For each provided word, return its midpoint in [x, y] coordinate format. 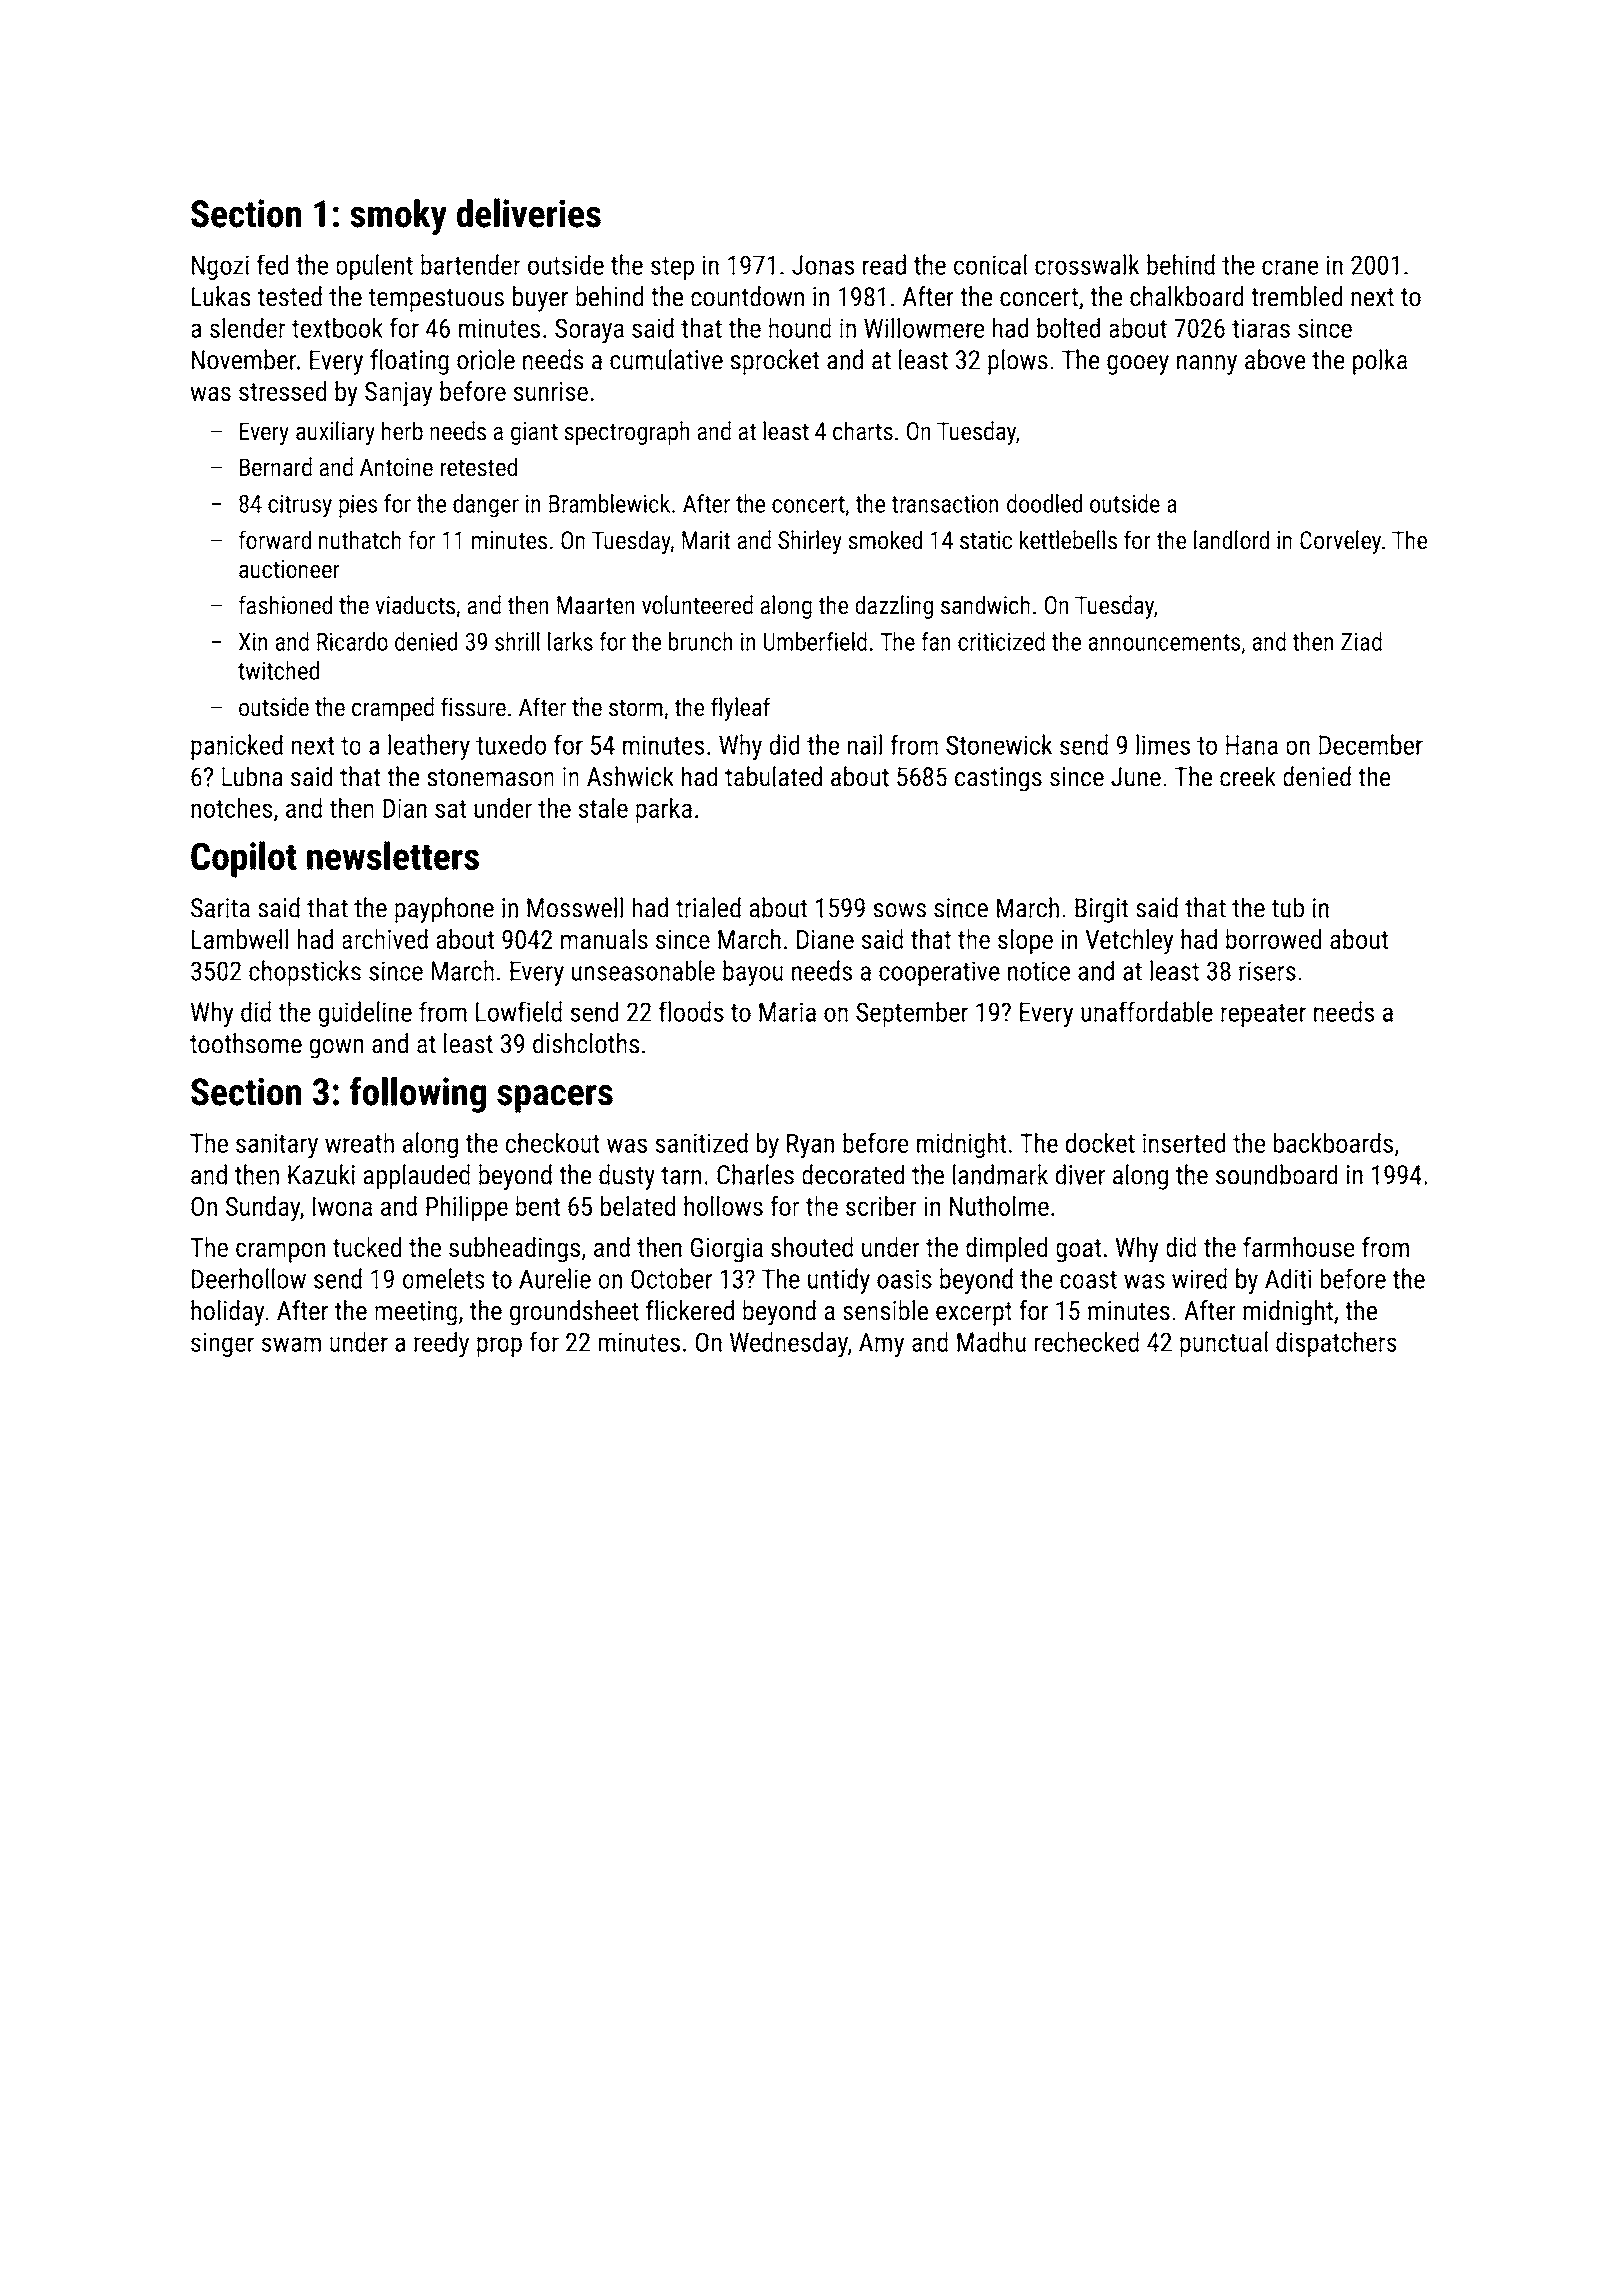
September [912, 1014]
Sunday [263, 1209]
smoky [398, 217]
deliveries [529, 213]
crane [1290, 267]
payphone [444, 910]
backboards [1333, 1143]
